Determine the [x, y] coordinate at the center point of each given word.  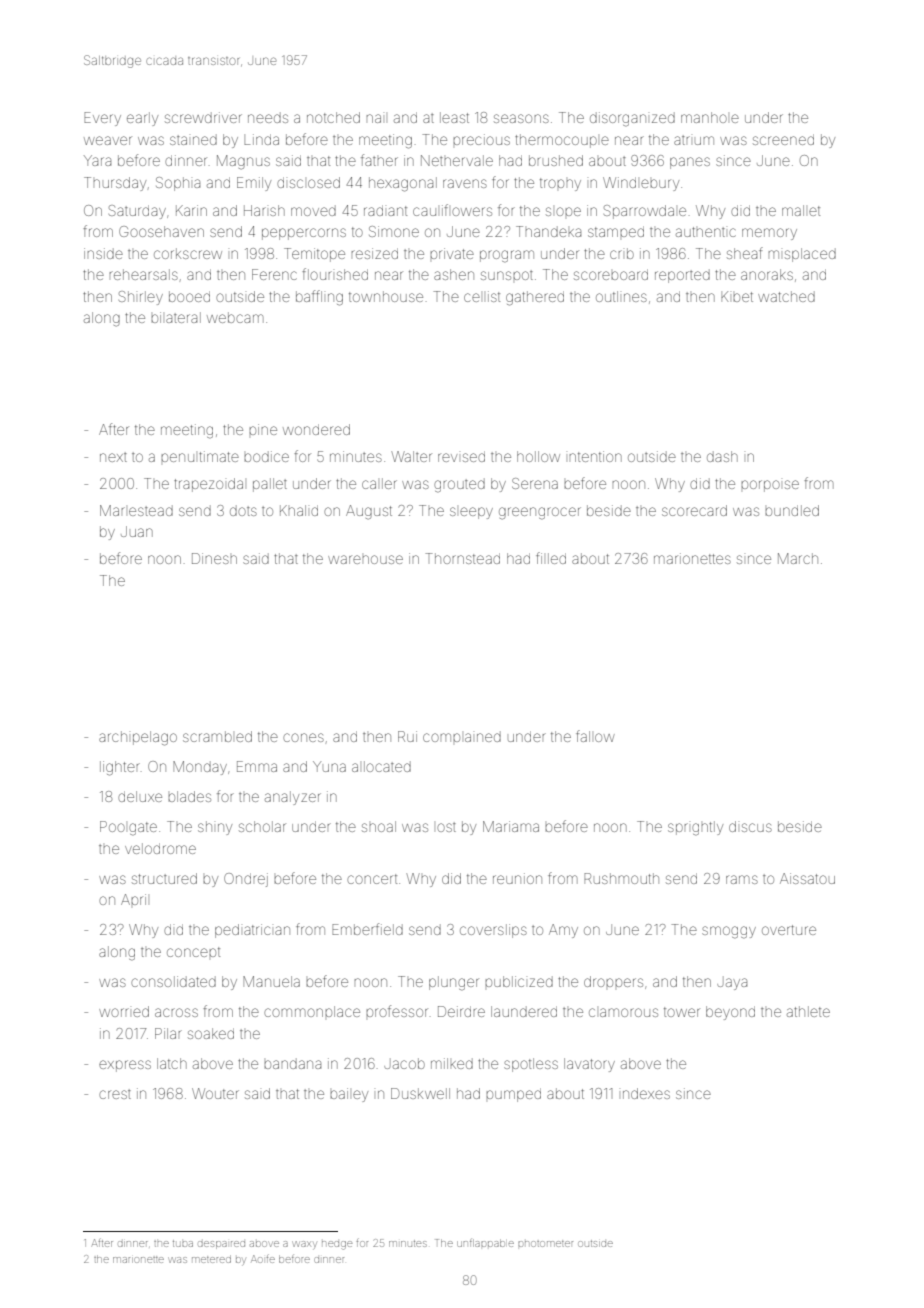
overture [789, 930]
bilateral [176, 317]
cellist [482, 296]
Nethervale [457, 160]
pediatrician [252, 931]
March [798, 558]
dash [722, 456]
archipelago [138, 738]
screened [783, 139]
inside [103, 253]
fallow [595, 736]
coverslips [493, 931]
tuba [183, 1243]
